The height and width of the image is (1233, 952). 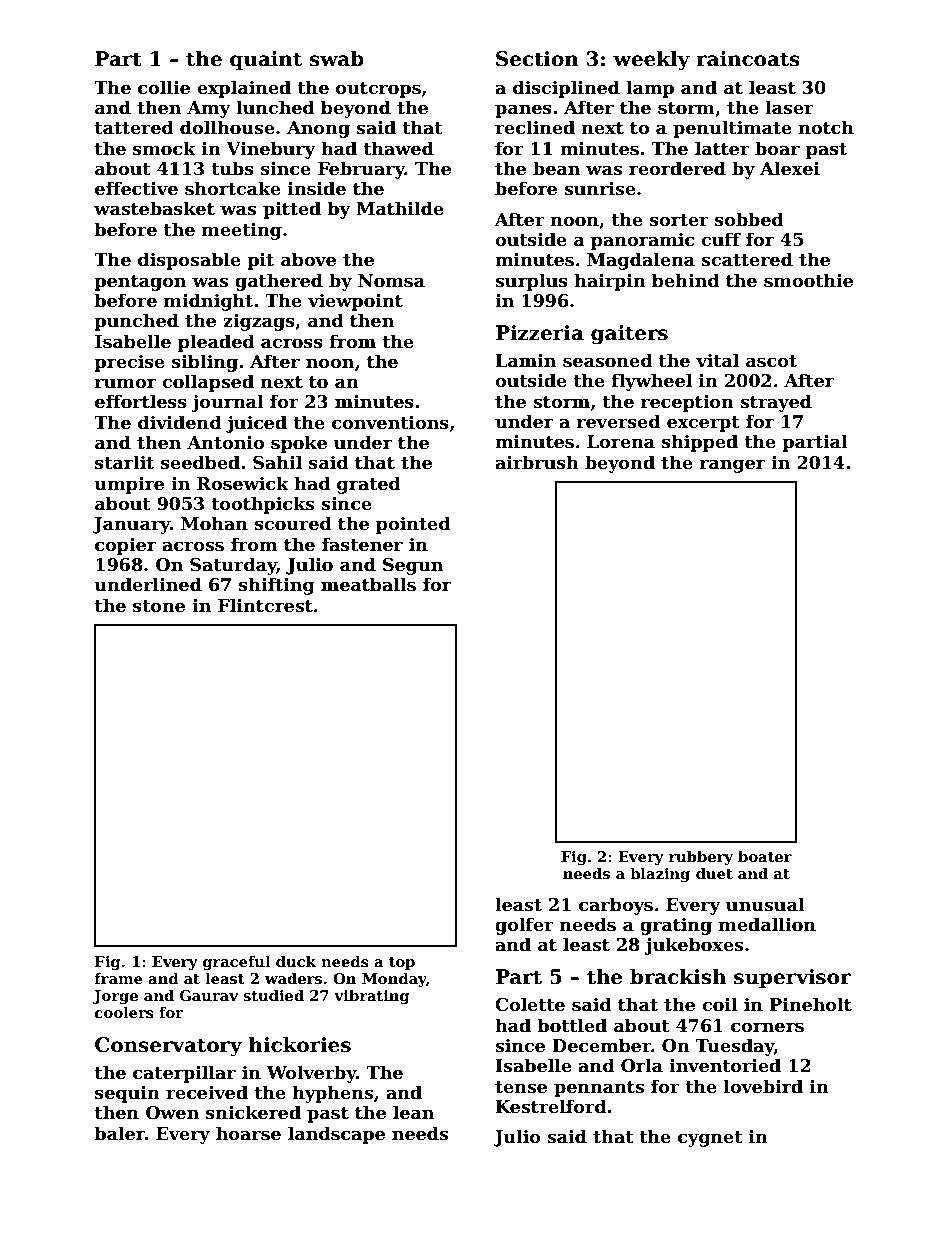 I want to click on fastener, so click(x=362, y=544).
